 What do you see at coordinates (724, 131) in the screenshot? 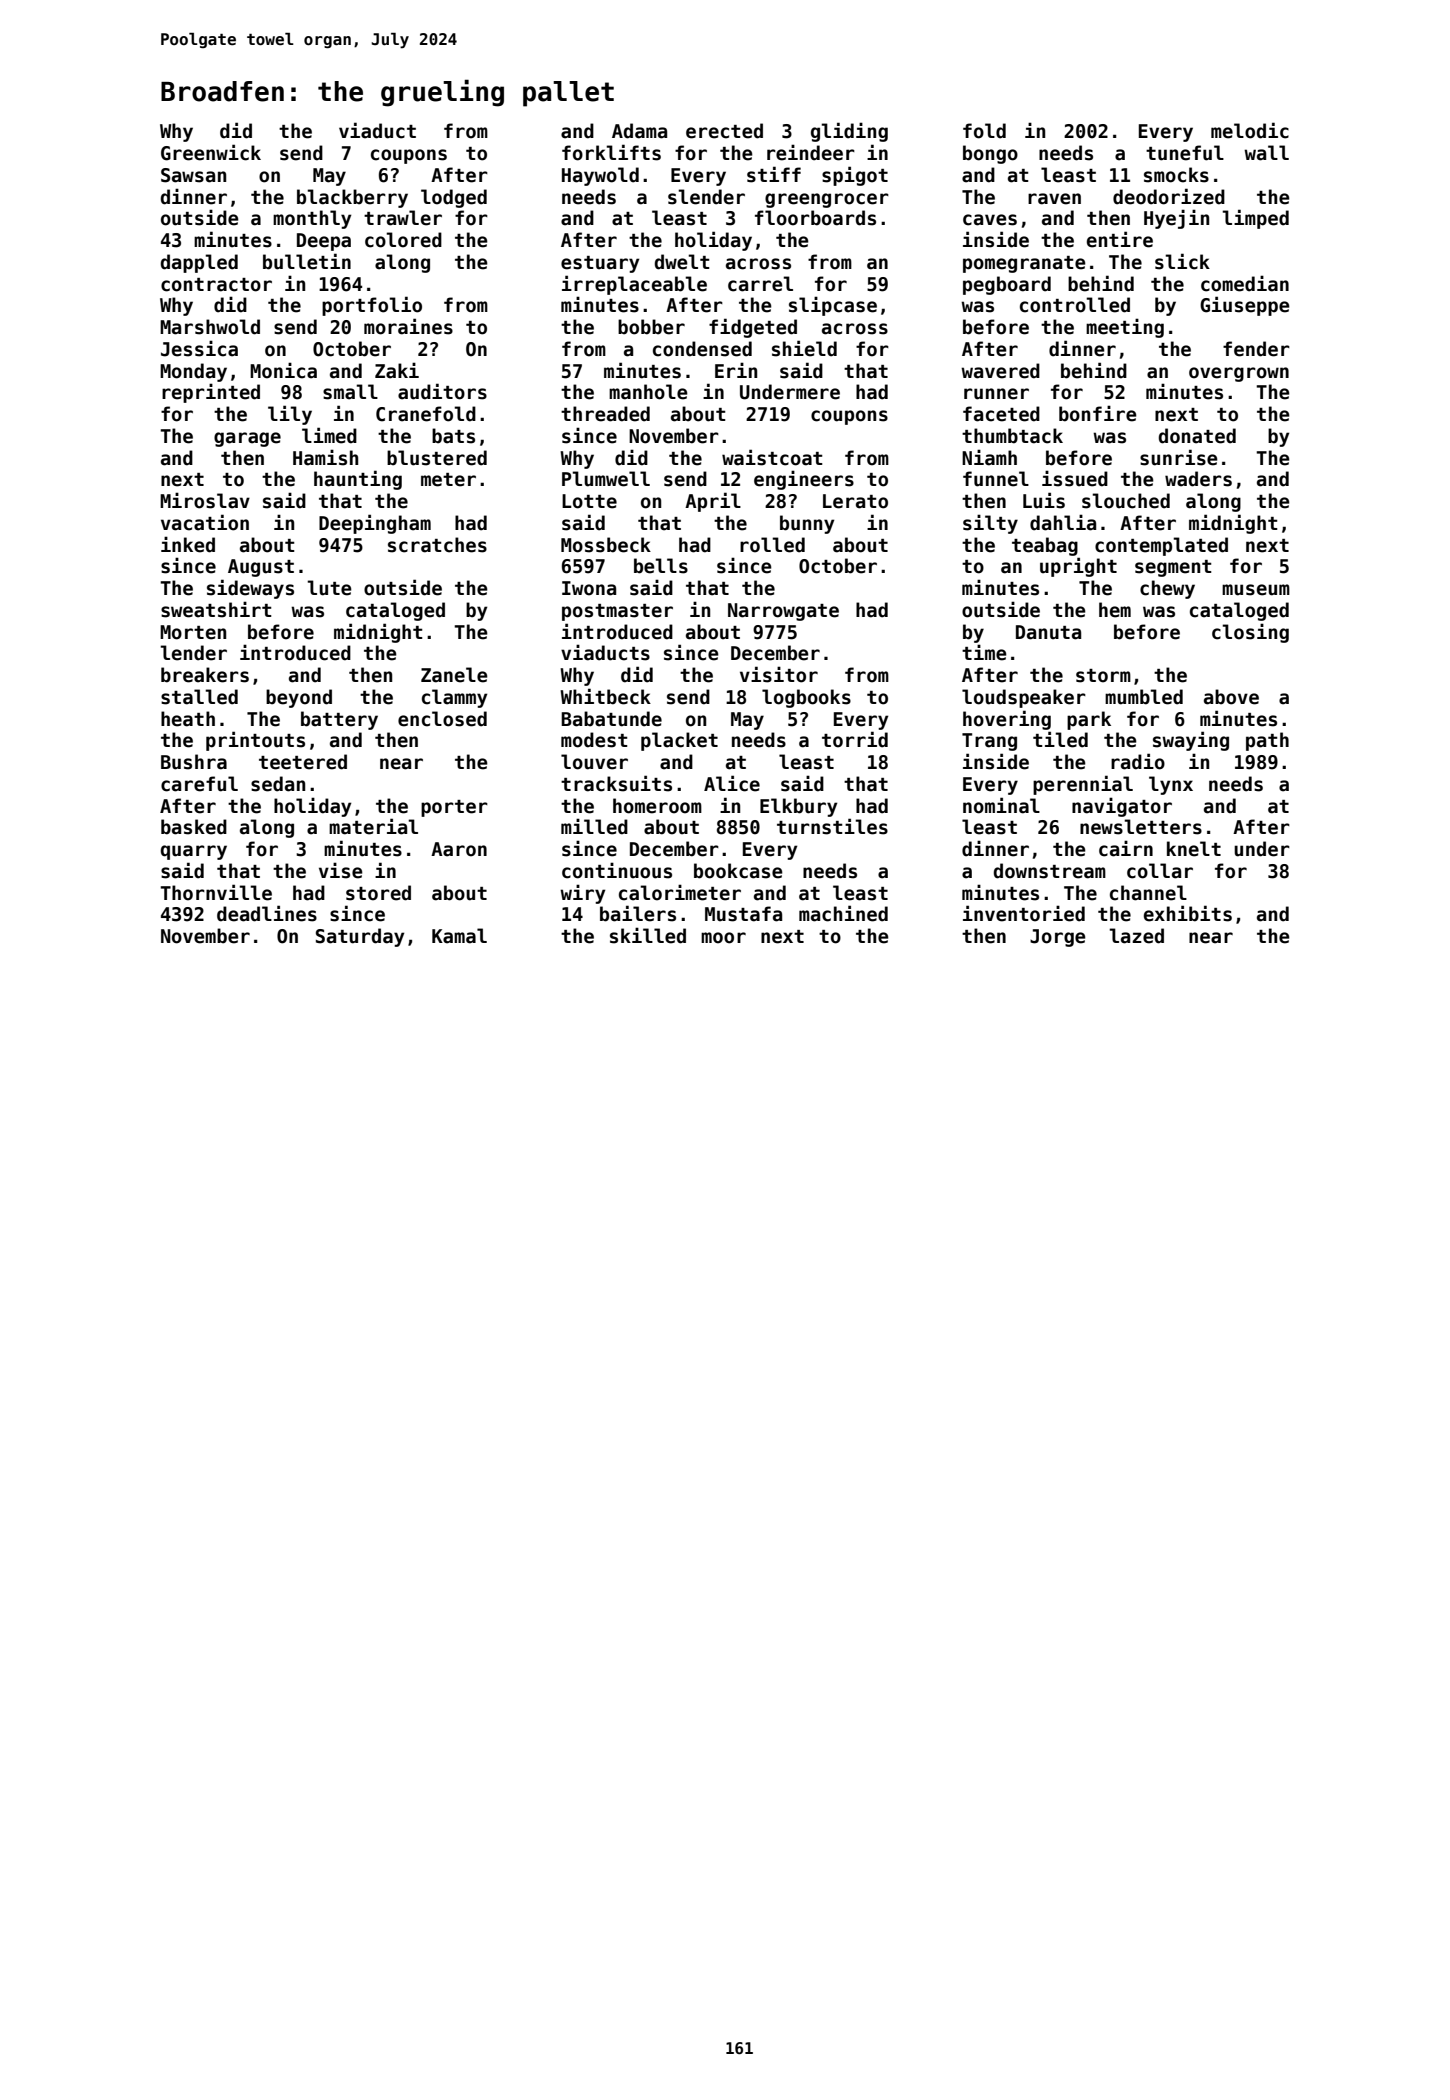
I see `erected` at bounding box center [724, 131].
